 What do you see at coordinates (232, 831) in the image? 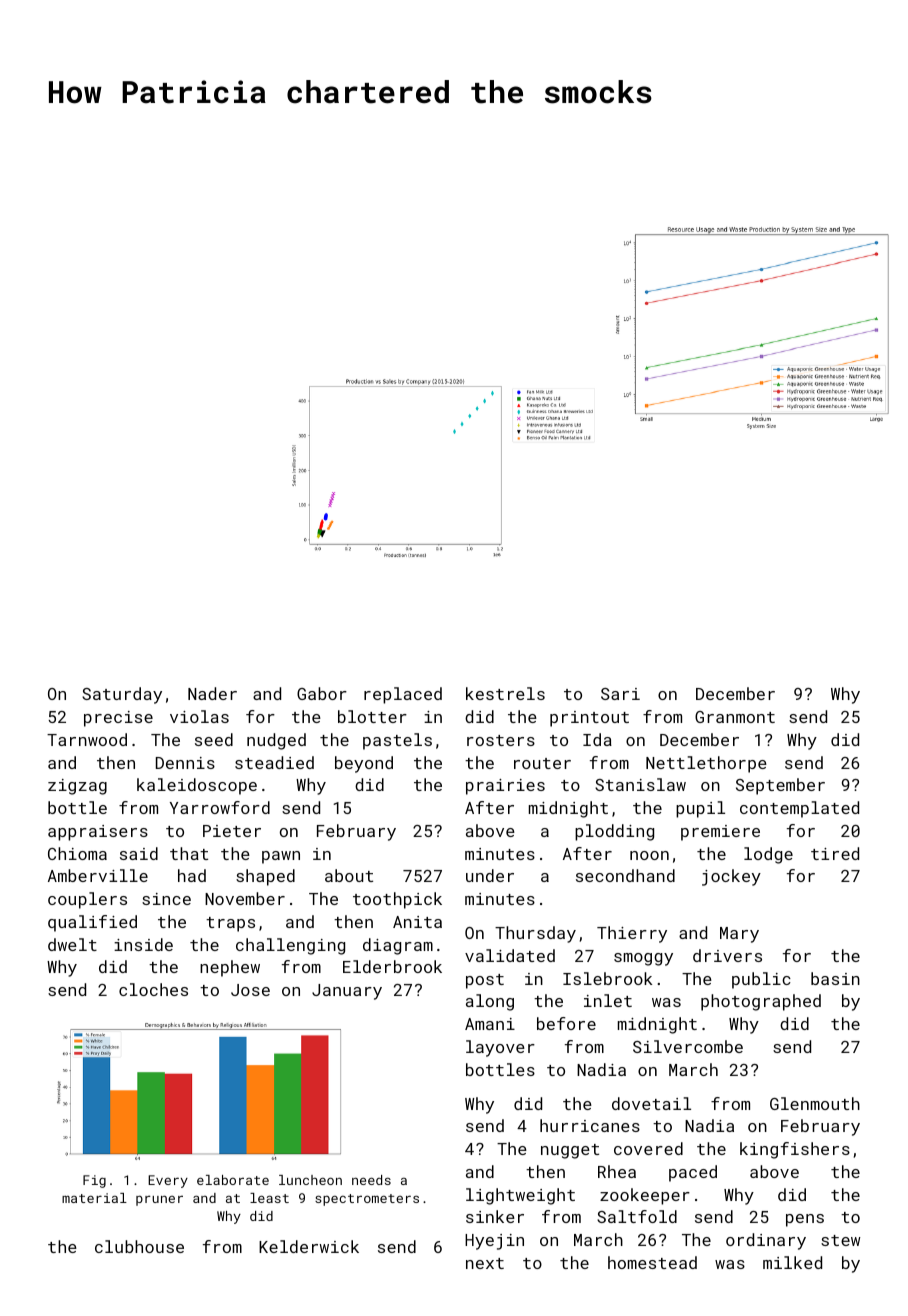
I see `Pieter` at bounding box center [232, 831].
